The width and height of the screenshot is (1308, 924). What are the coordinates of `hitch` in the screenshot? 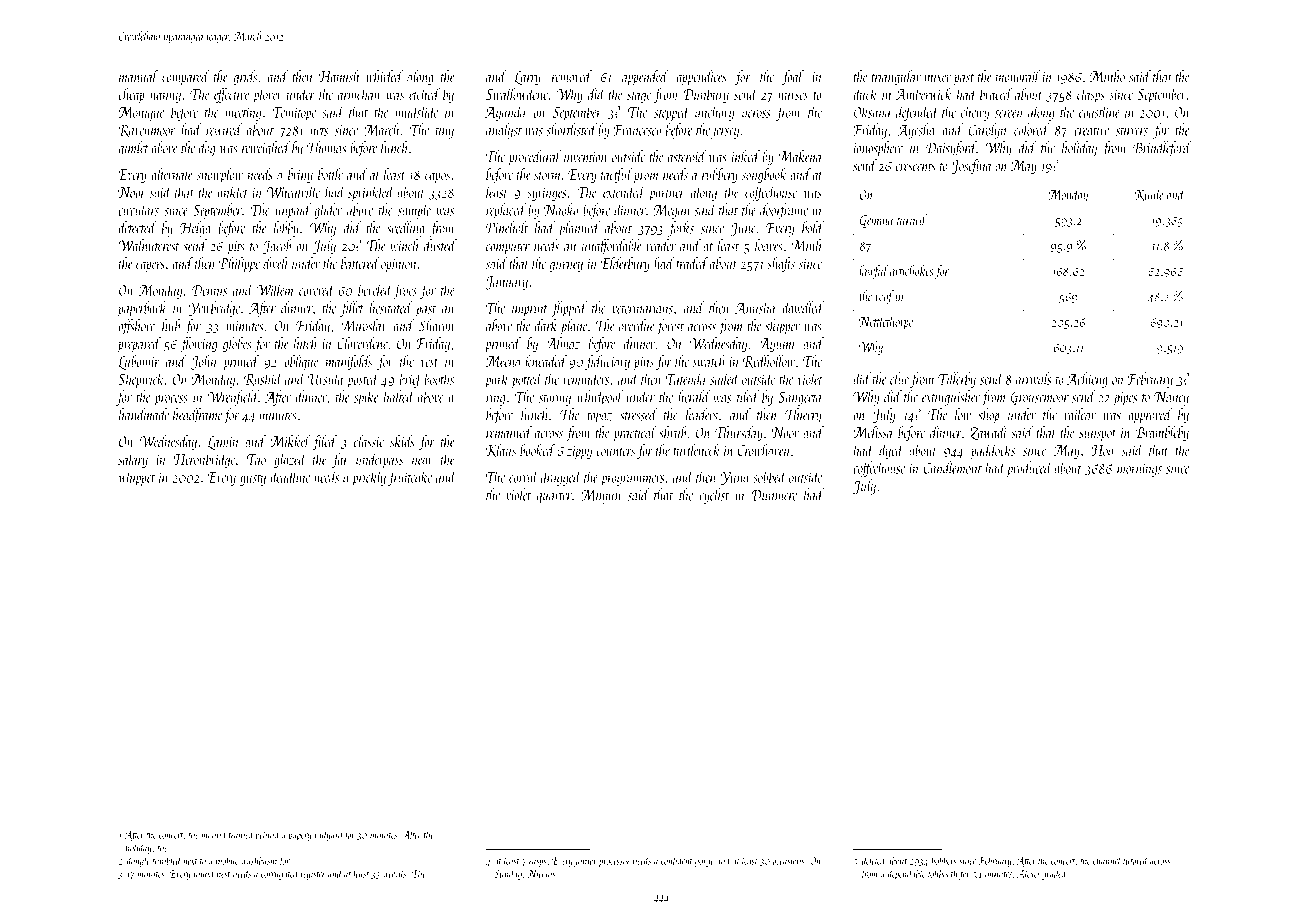 It's located at (305, 343).
